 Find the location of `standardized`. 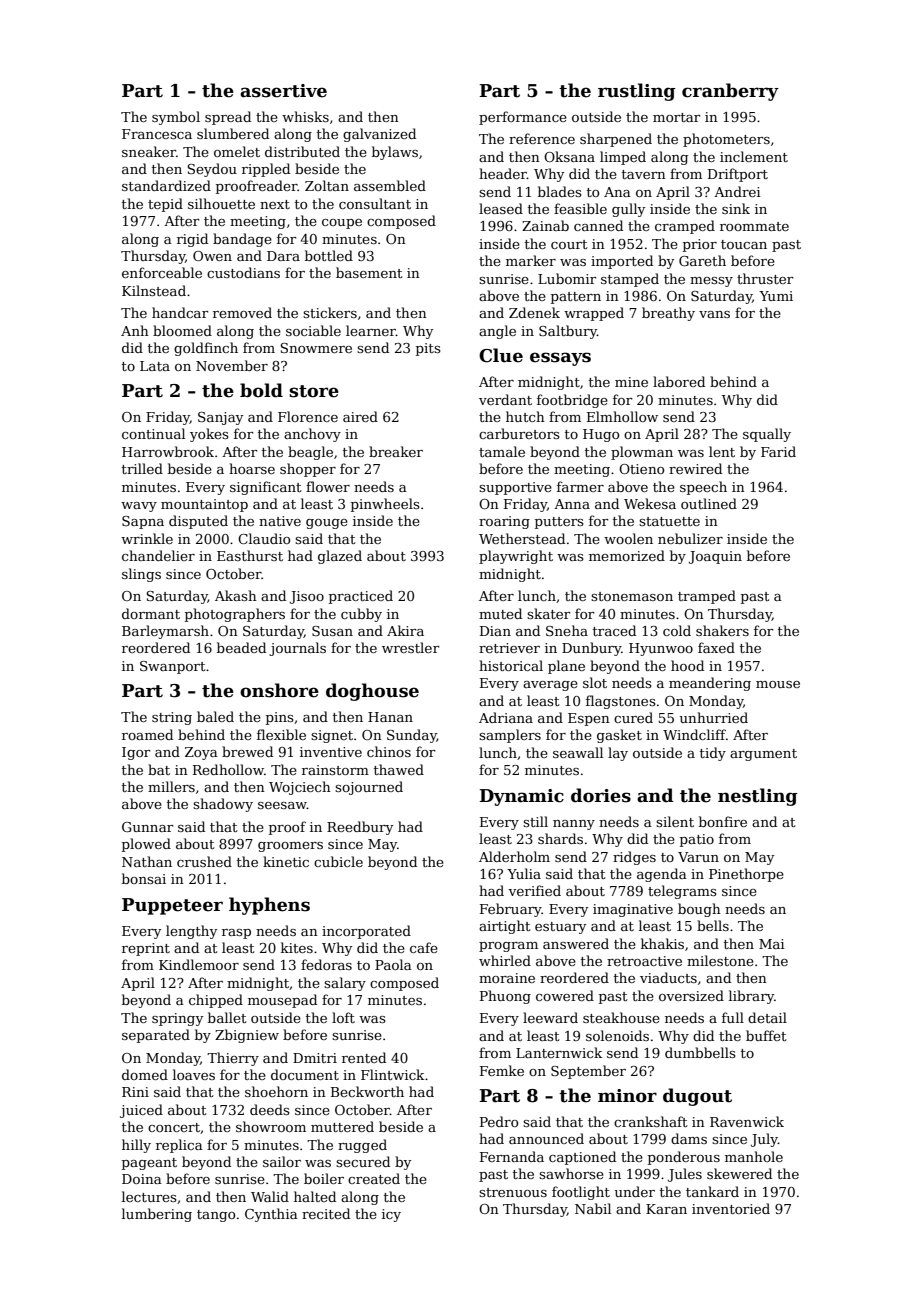

standardized is located at coordinates (166, 185).
